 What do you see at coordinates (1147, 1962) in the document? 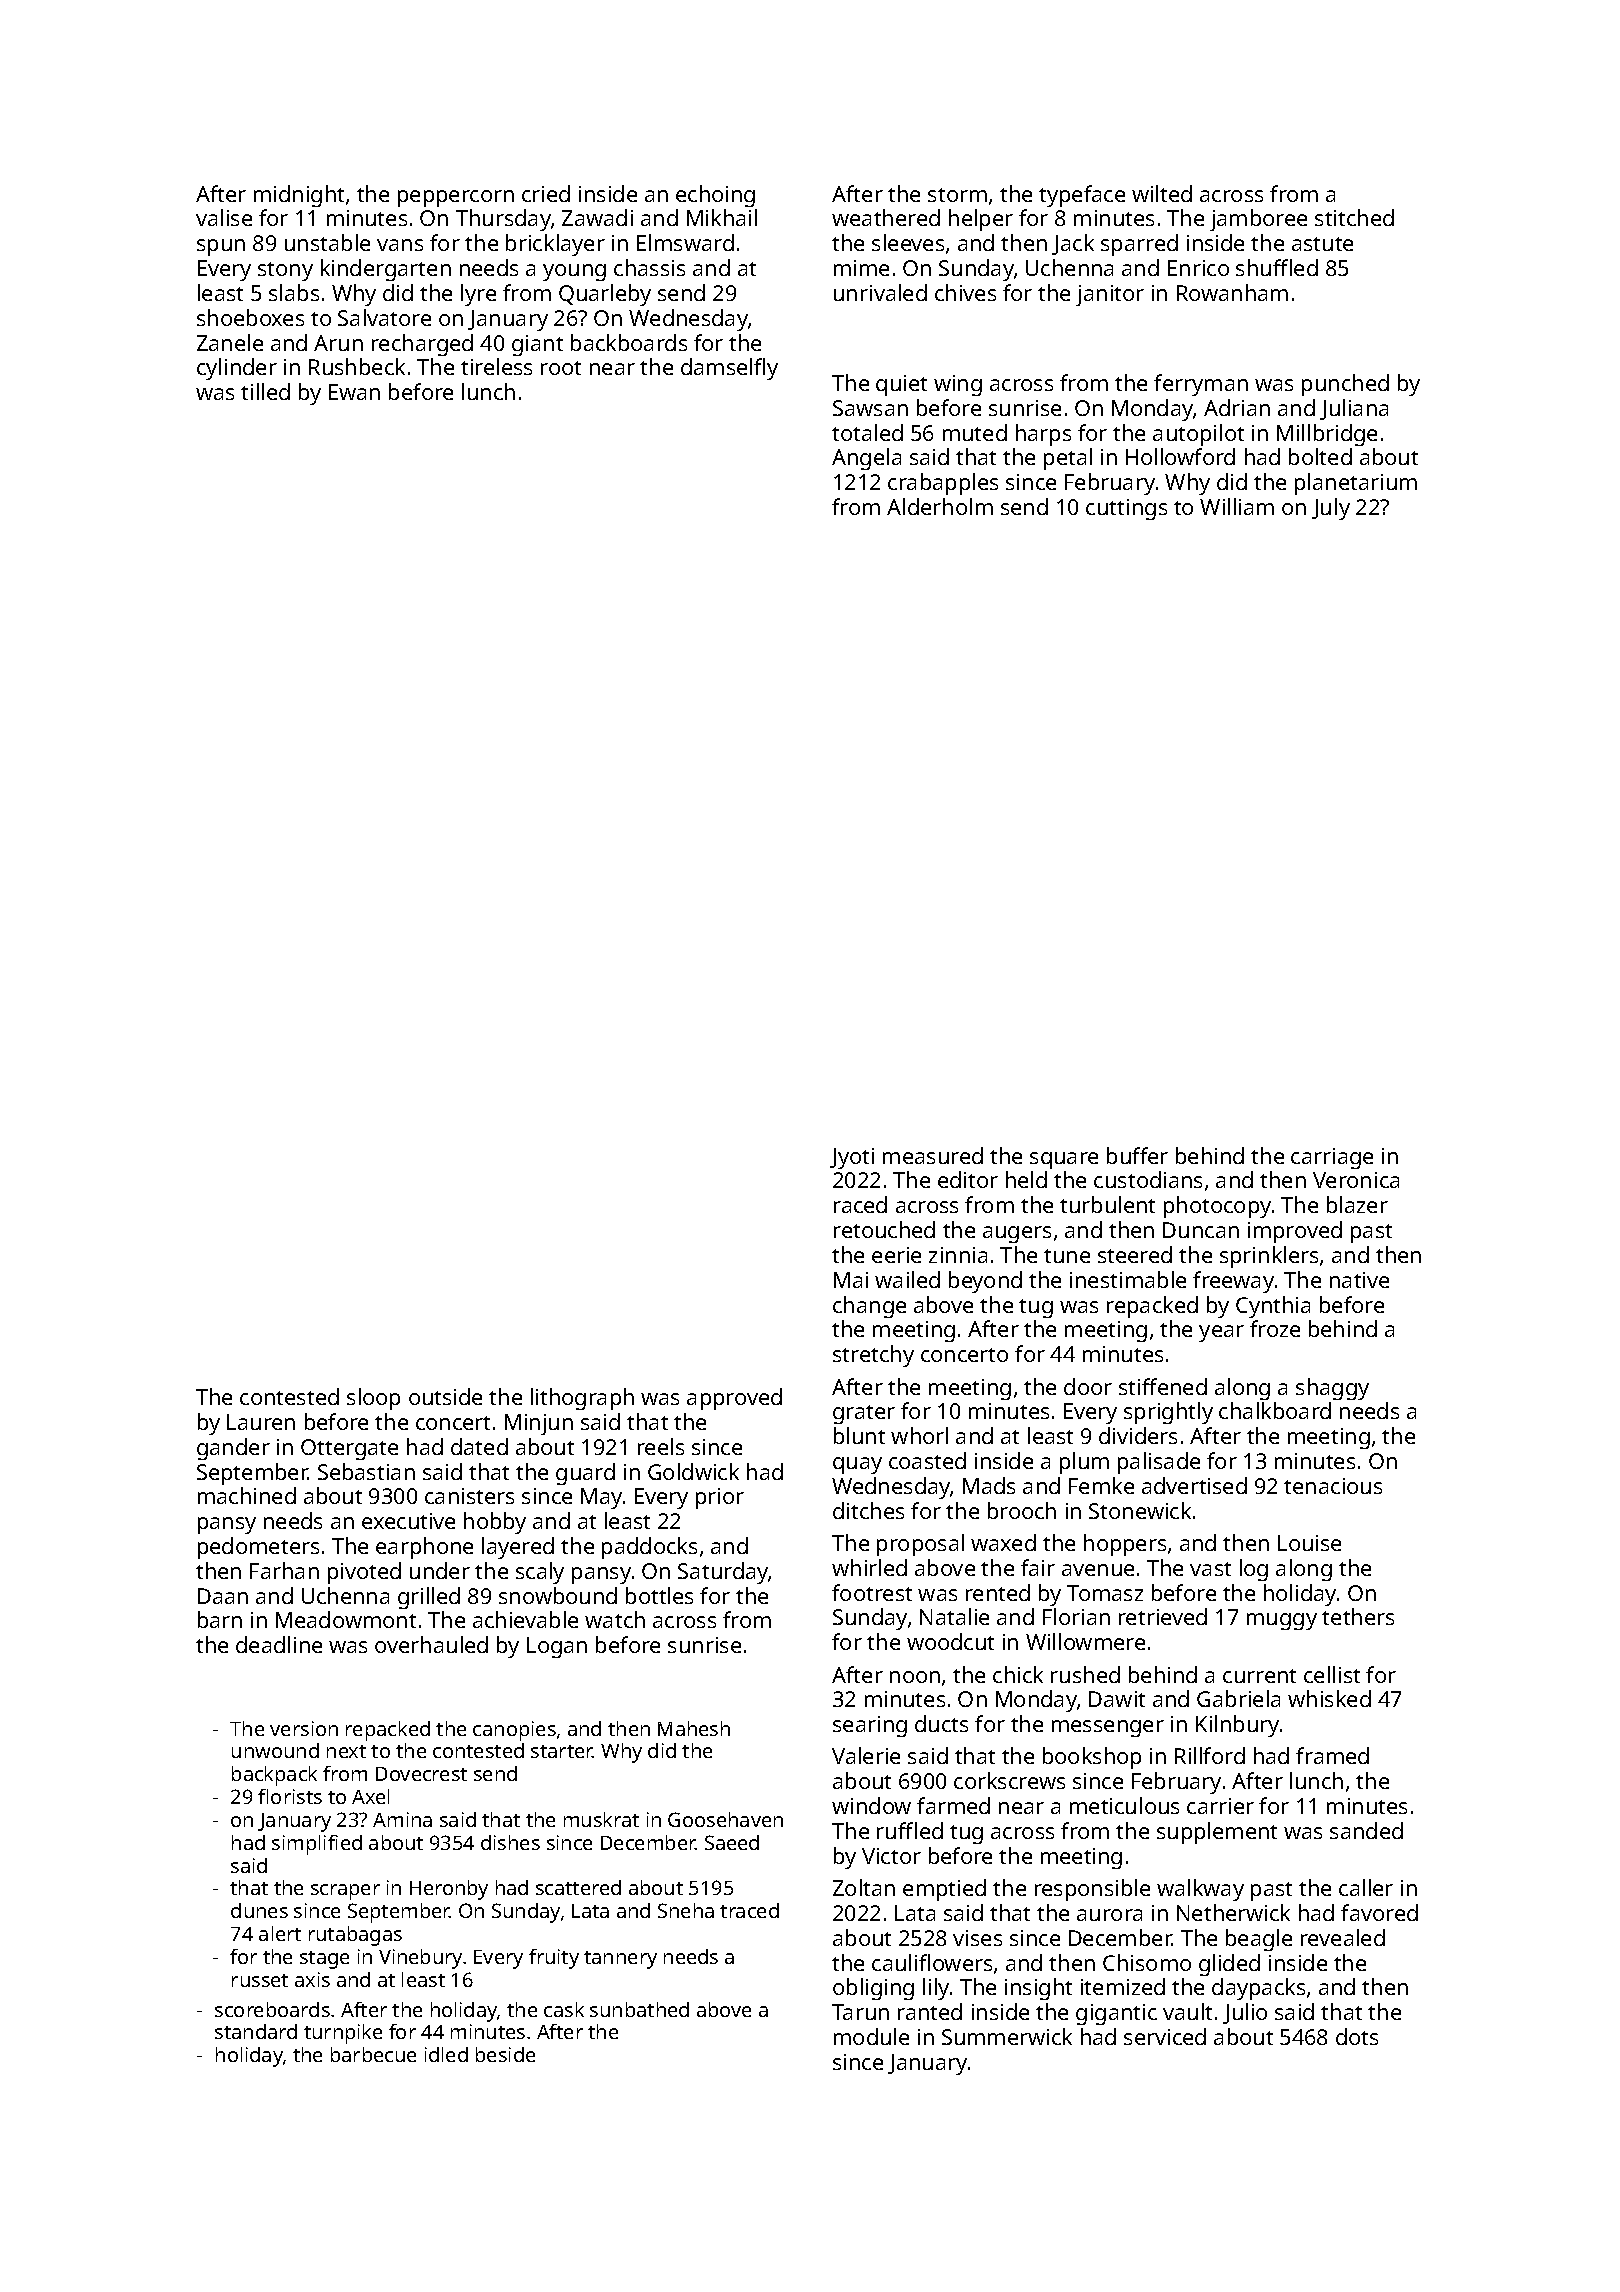
I see `Chisomo` at bounding box center [1147, 1962].
